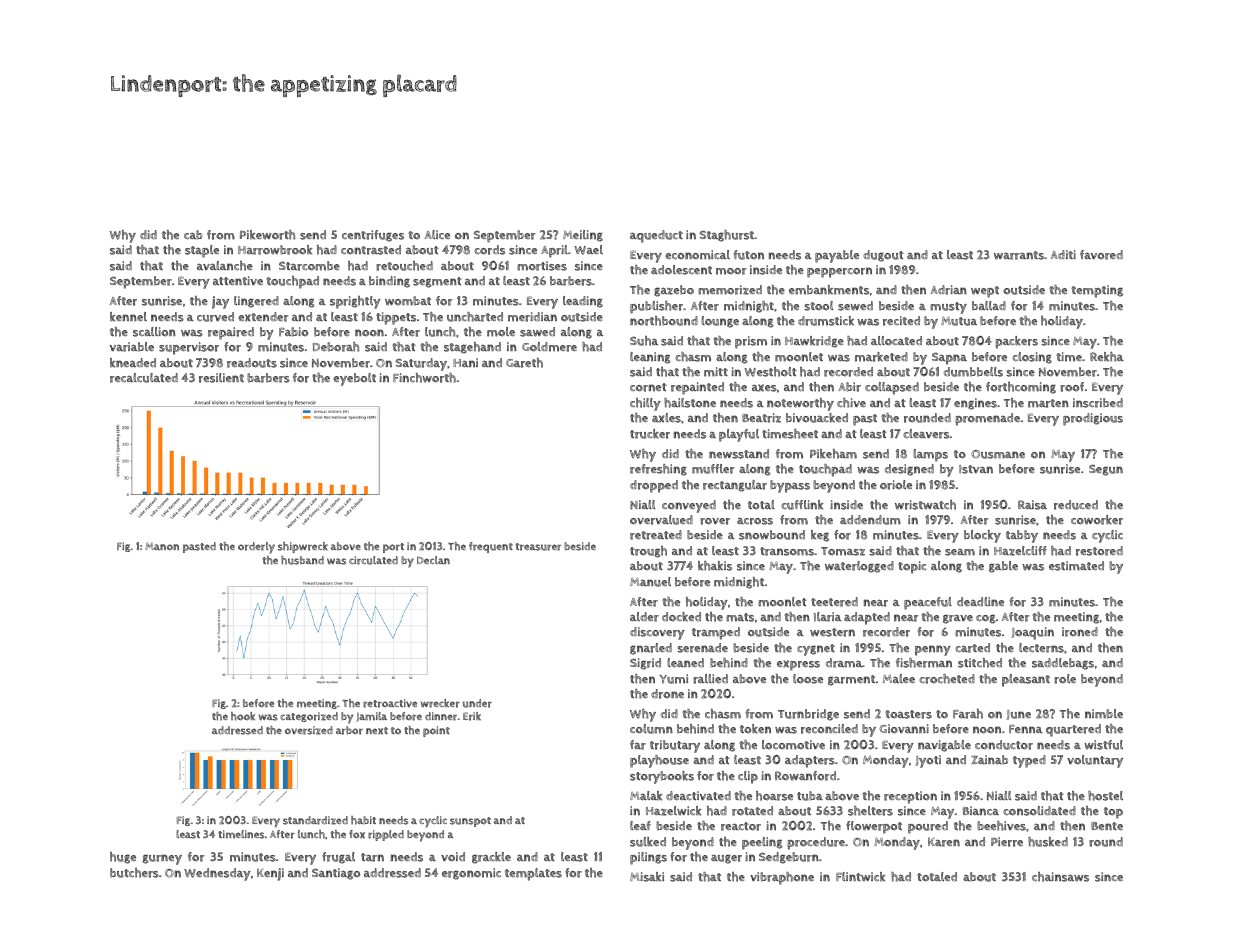  Describe the element at coordinates (727, 236) in the screenshot. I see `Staghurst` at that location.
